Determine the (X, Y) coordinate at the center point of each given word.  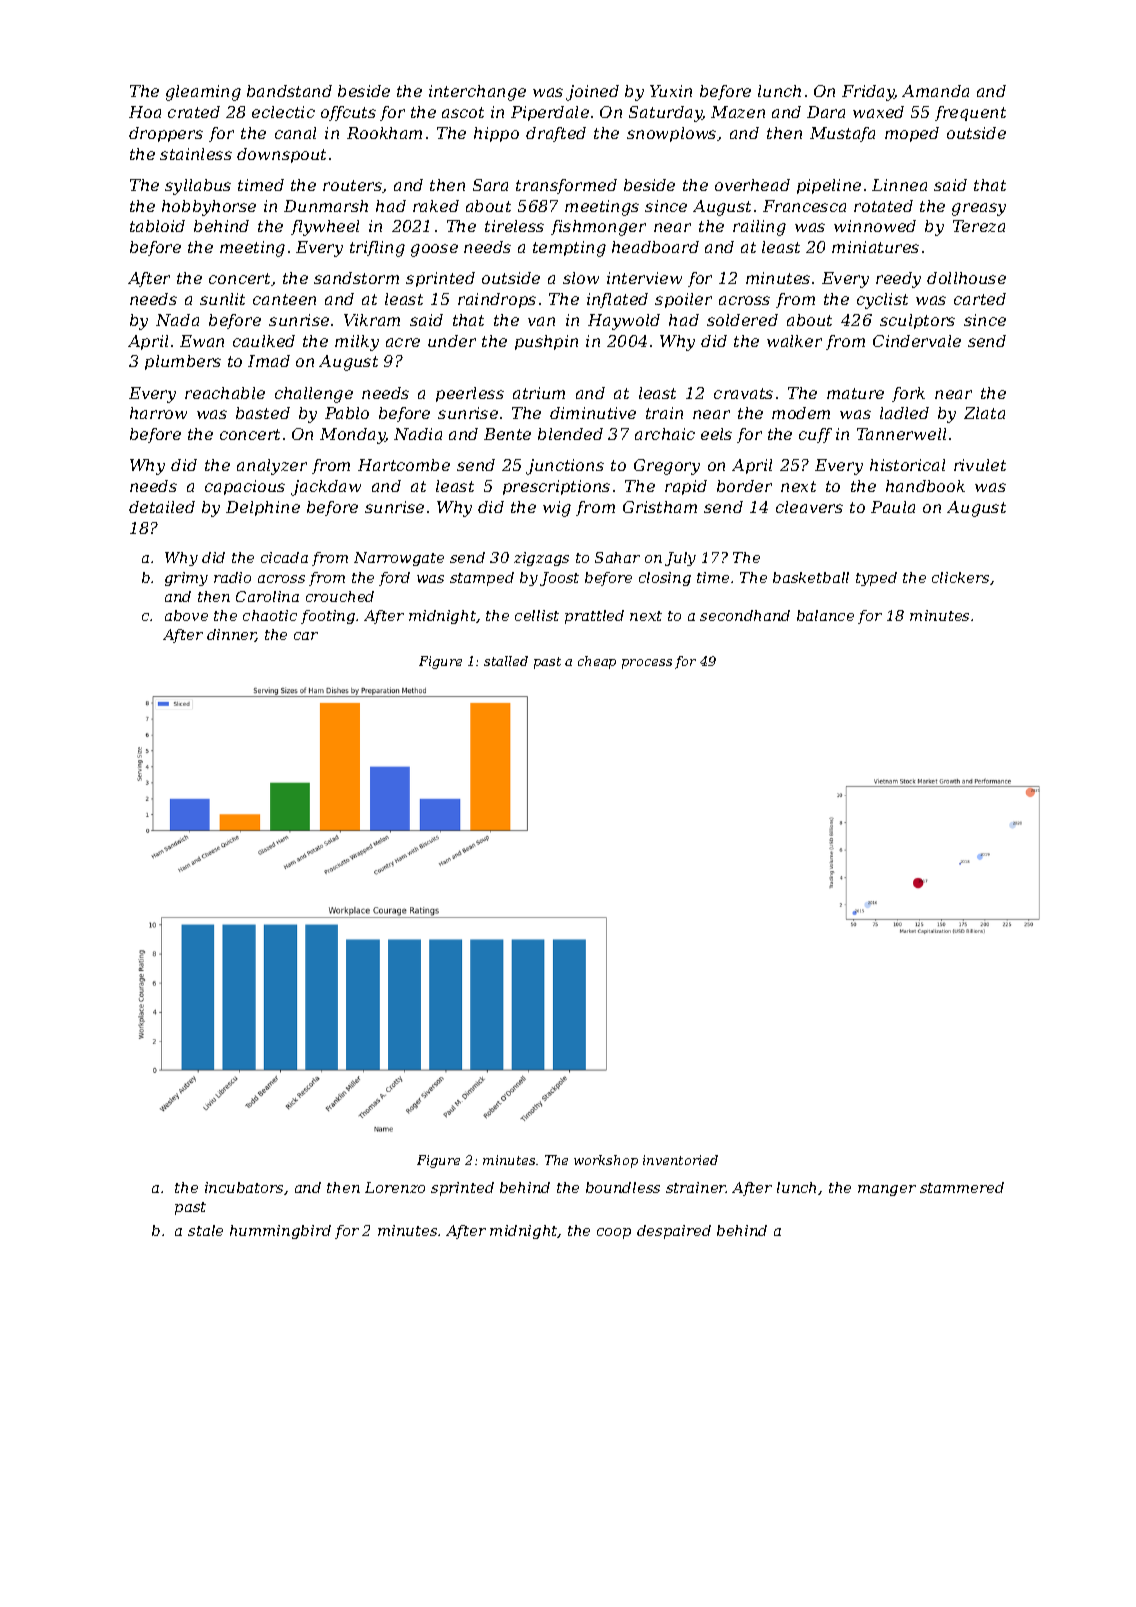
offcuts (348, 113)
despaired (674, 1232)
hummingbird (280, 1232)
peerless (470, 394)
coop (614, 1233)
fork (908, 394)
